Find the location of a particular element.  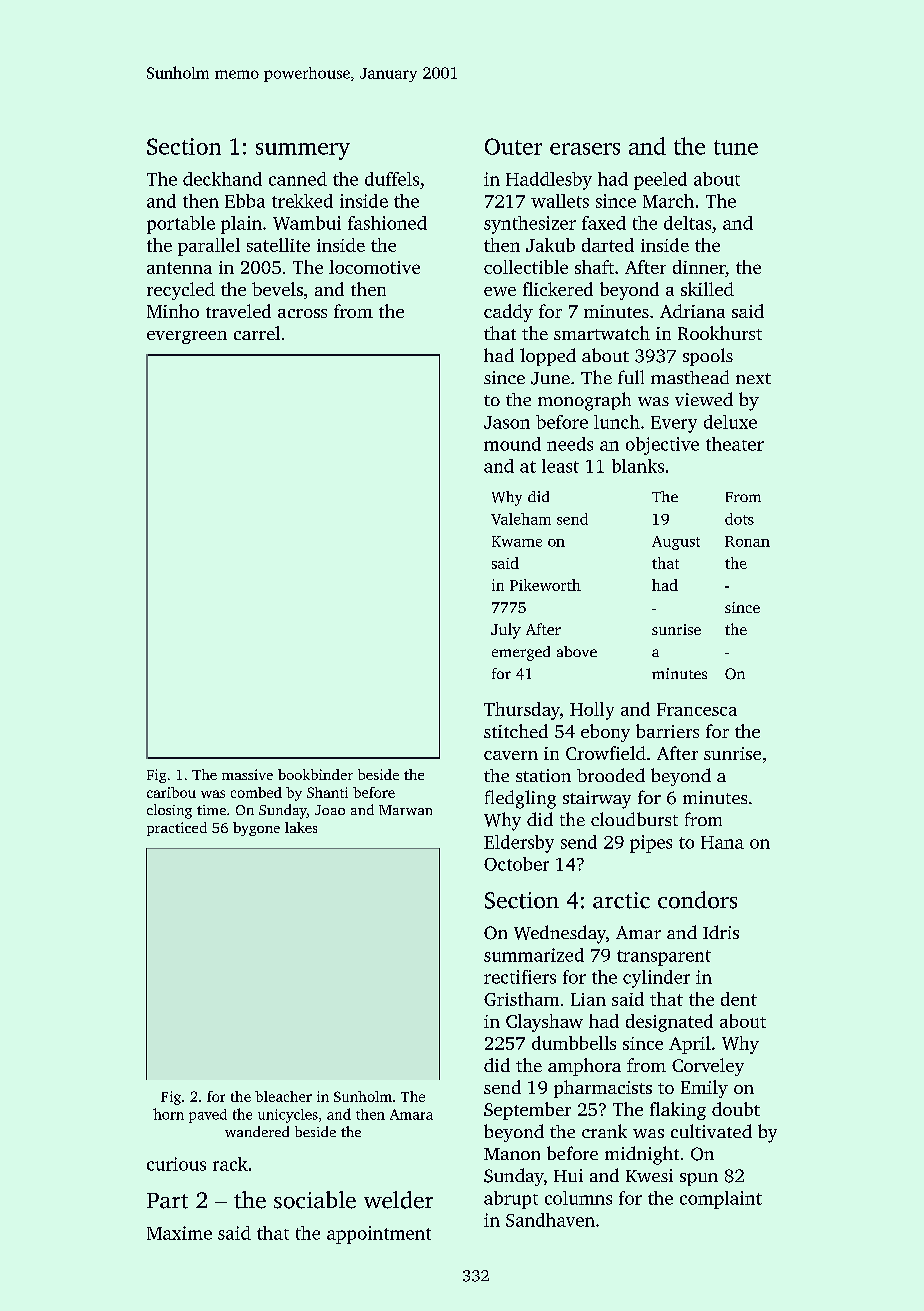

transparent is located at coordinates (664, 958).
